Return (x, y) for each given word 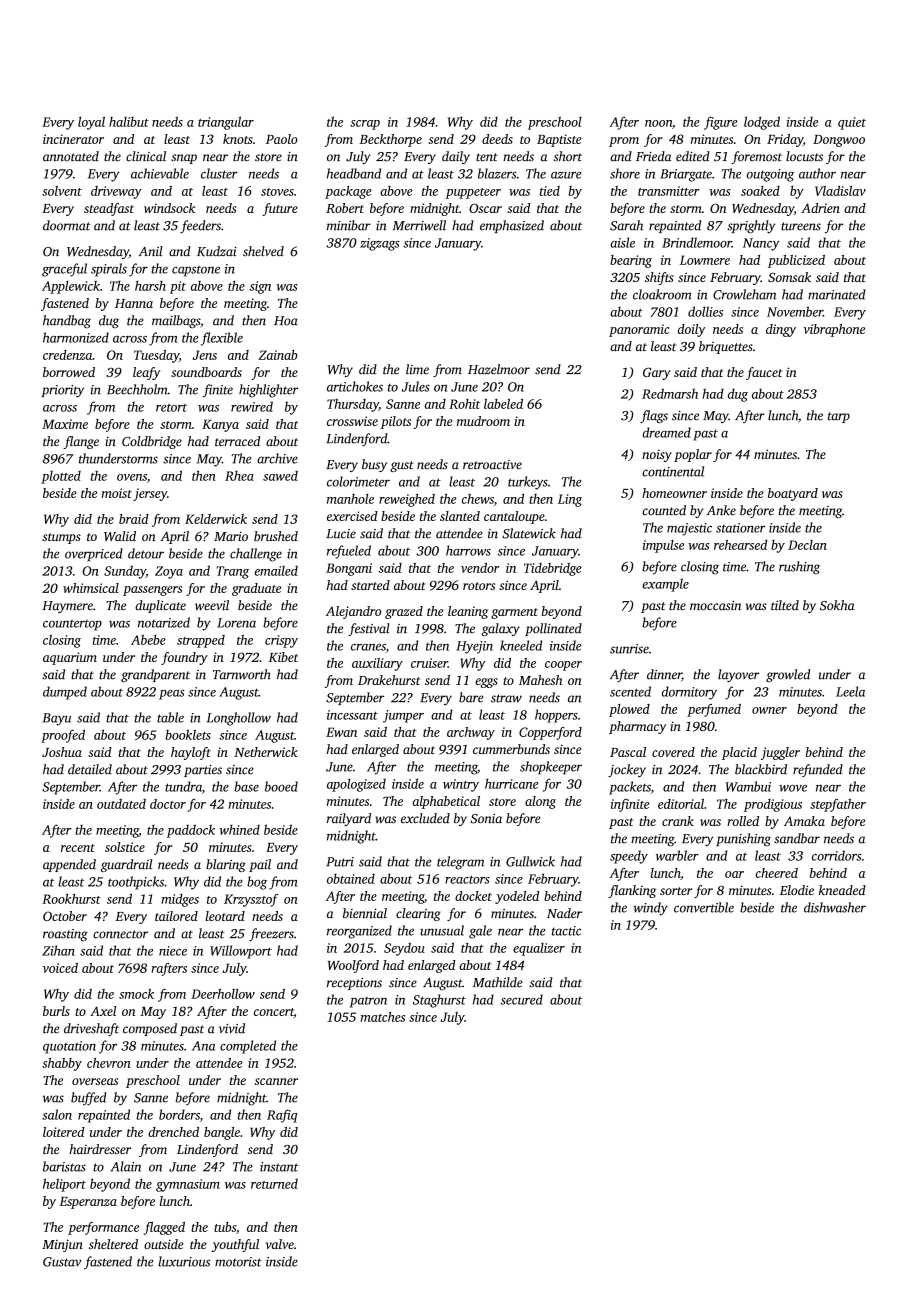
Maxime (65, 424)
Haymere (67, 607)
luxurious (184, 1261)
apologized (356, 785)
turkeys (528, 483)
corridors (837, 855)
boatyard (793, 494)
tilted (785, 605)
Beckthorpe (390, 140)
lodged (762, 123)
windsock (169, 208)
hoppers (556, 716)
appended (69, 865)
